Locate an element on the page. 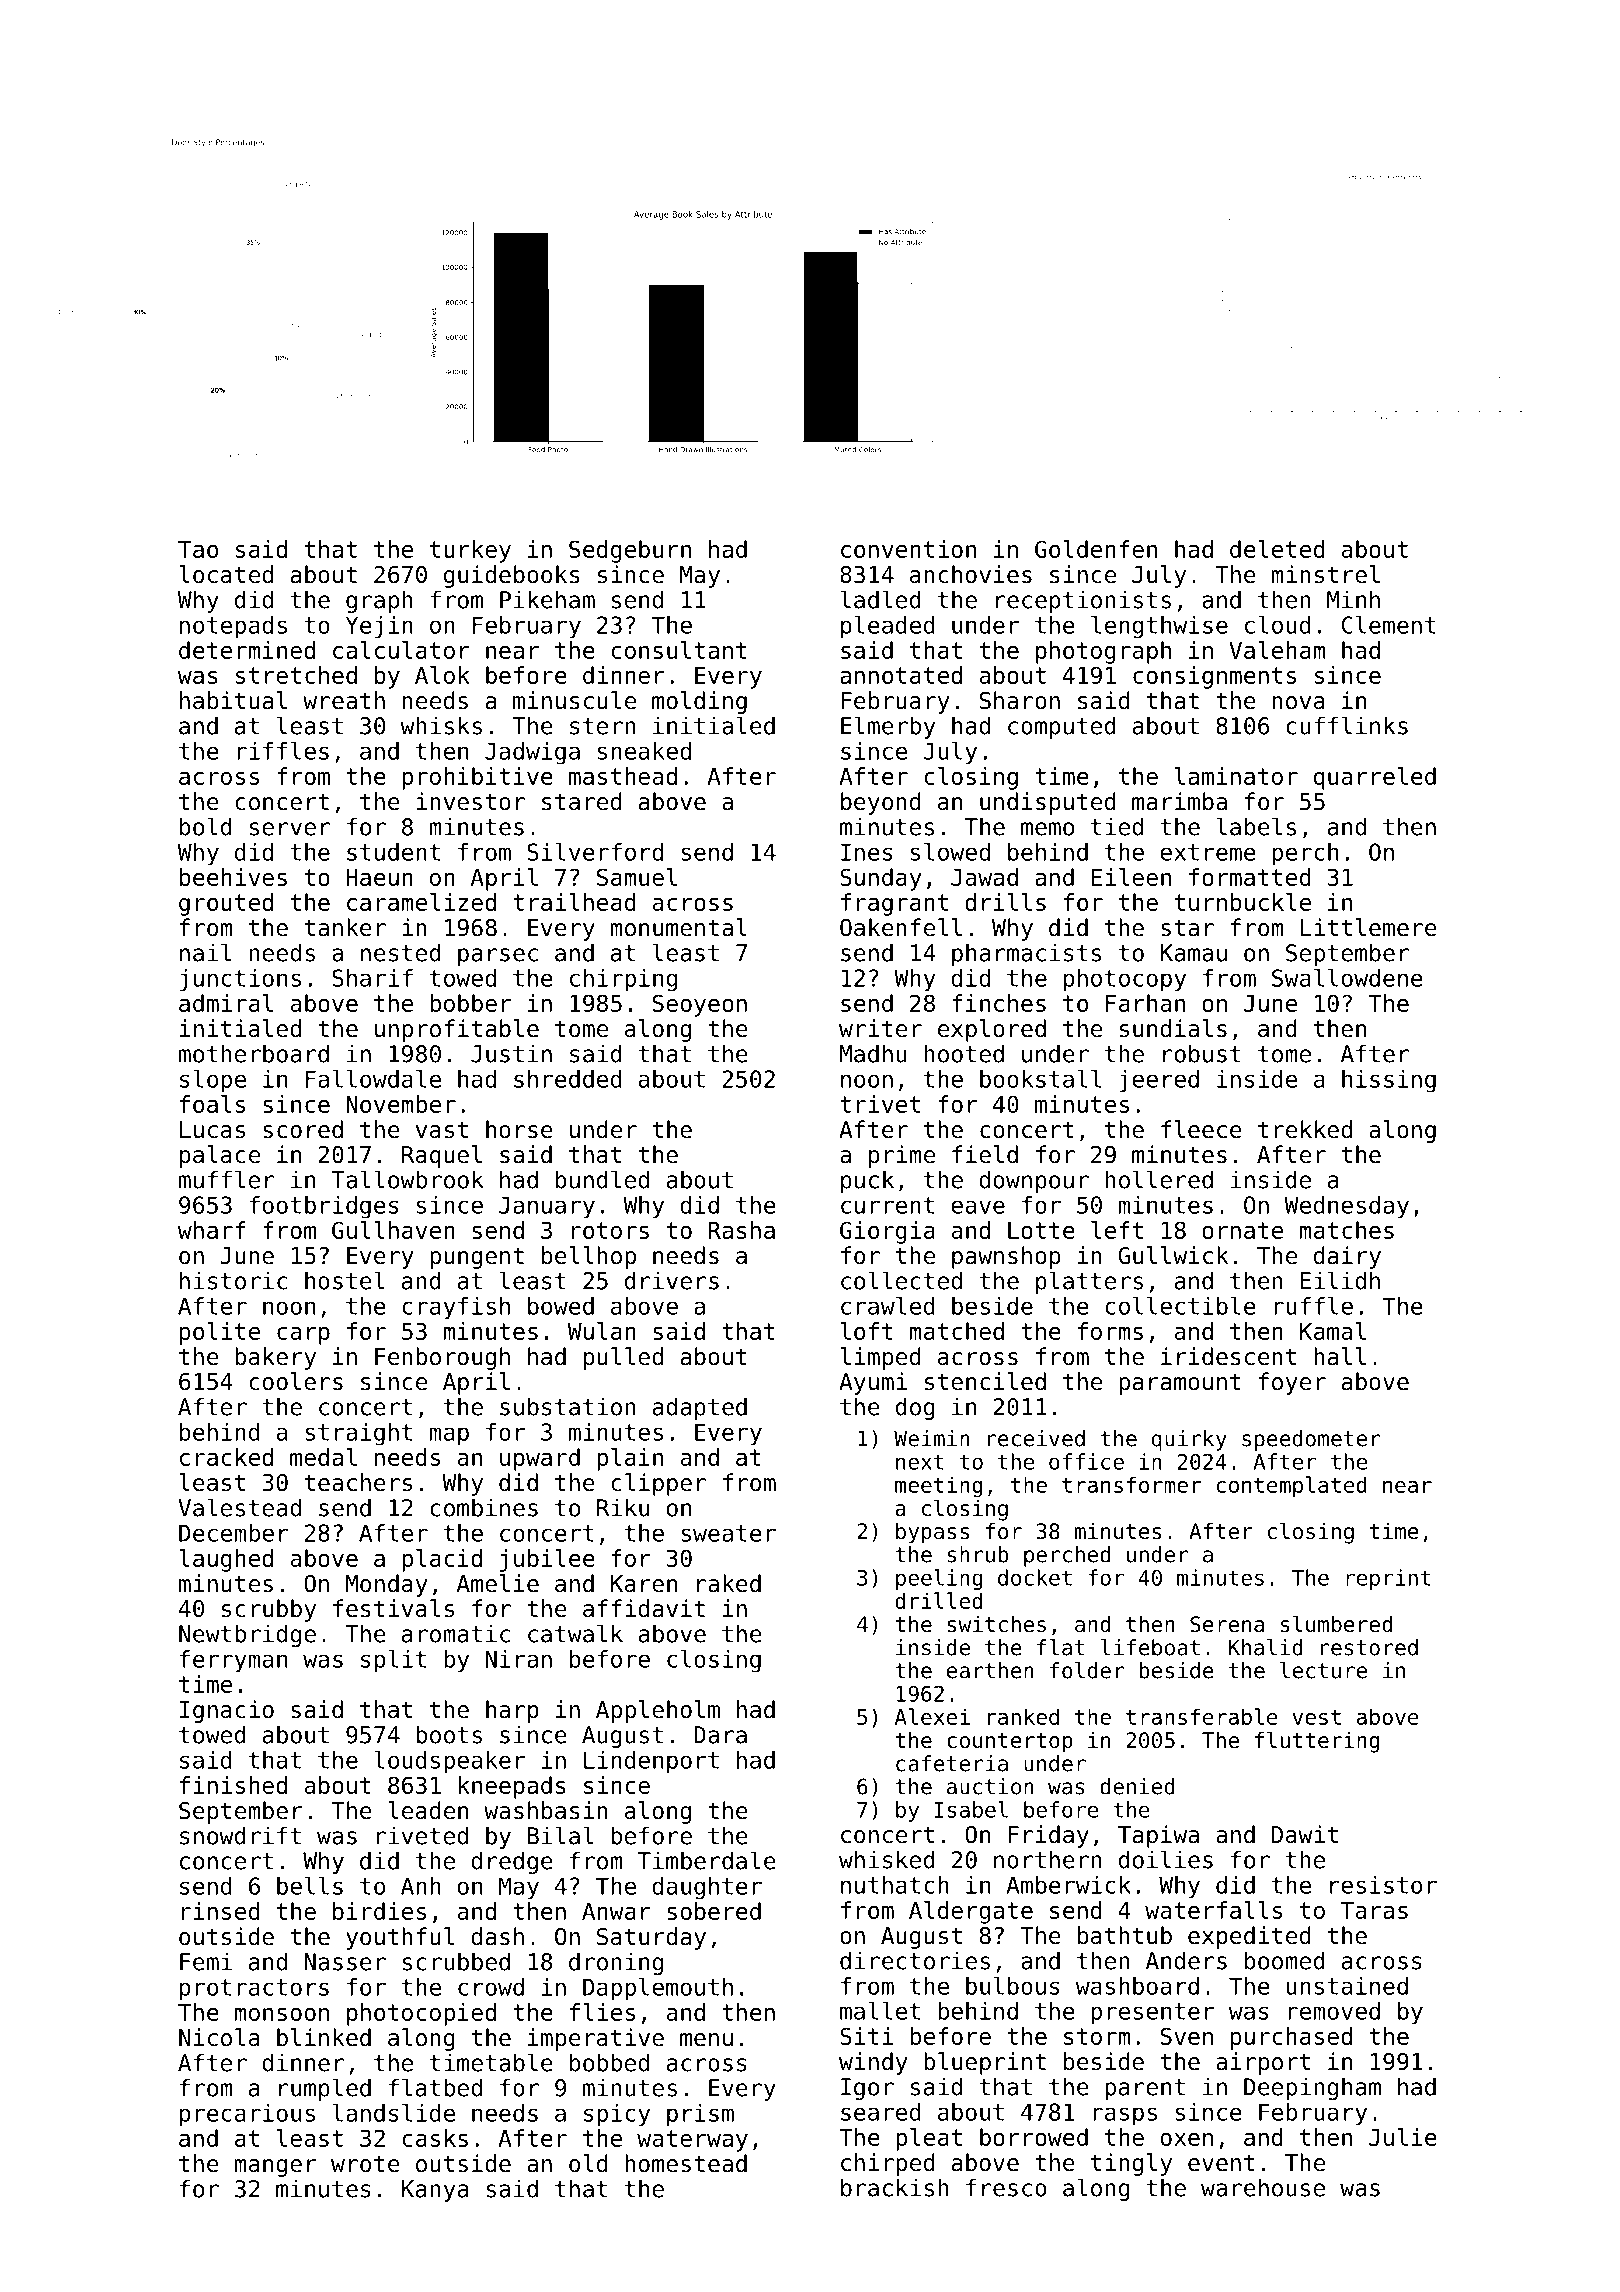 Image resolution: width=1620 pixels, height=2292 pixels. precarious is located at coordinates (247, 2115).
